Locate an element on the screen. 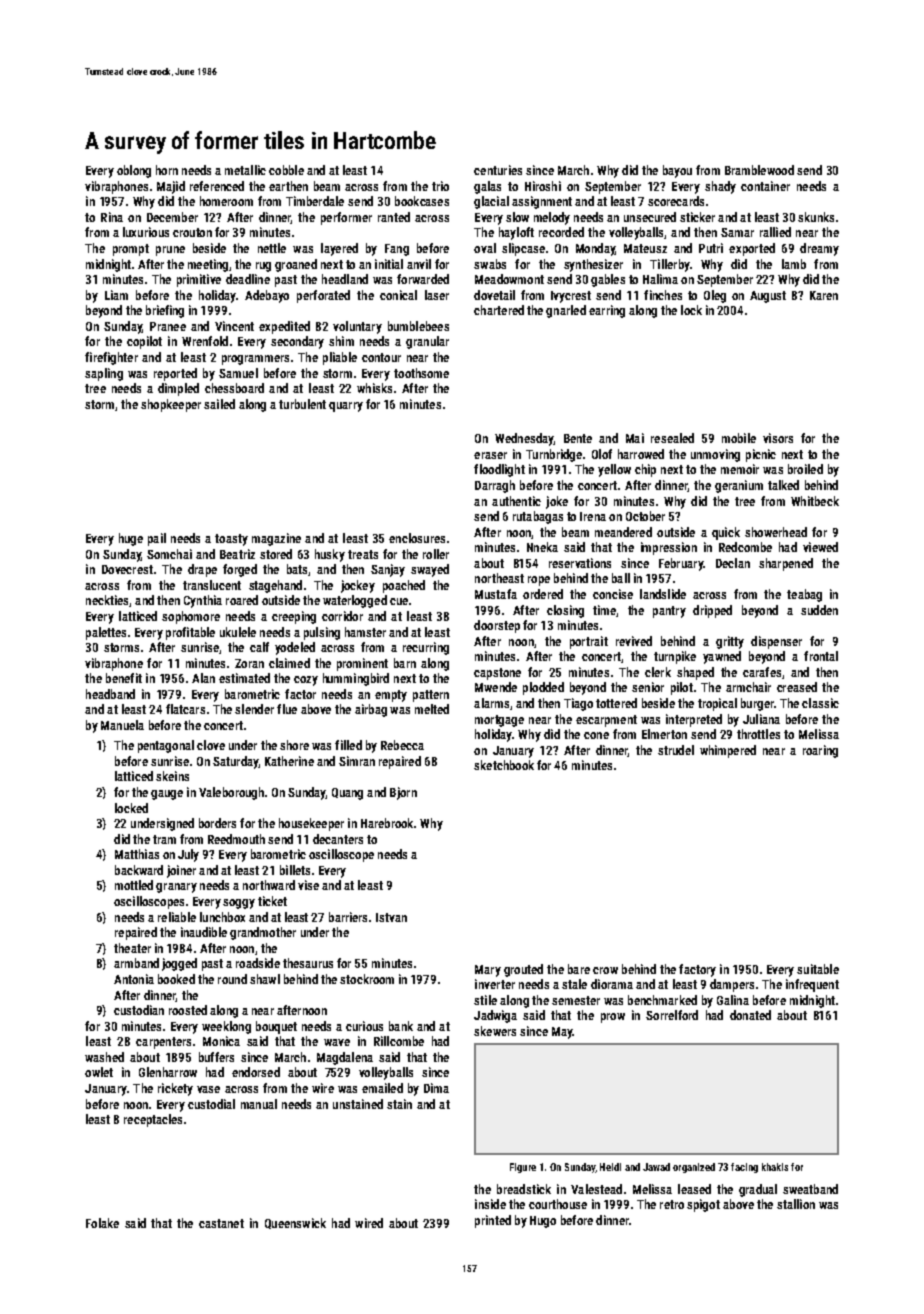 This screenshot has height=1314, width=924. toasty is located at coordinates (231, 540).
